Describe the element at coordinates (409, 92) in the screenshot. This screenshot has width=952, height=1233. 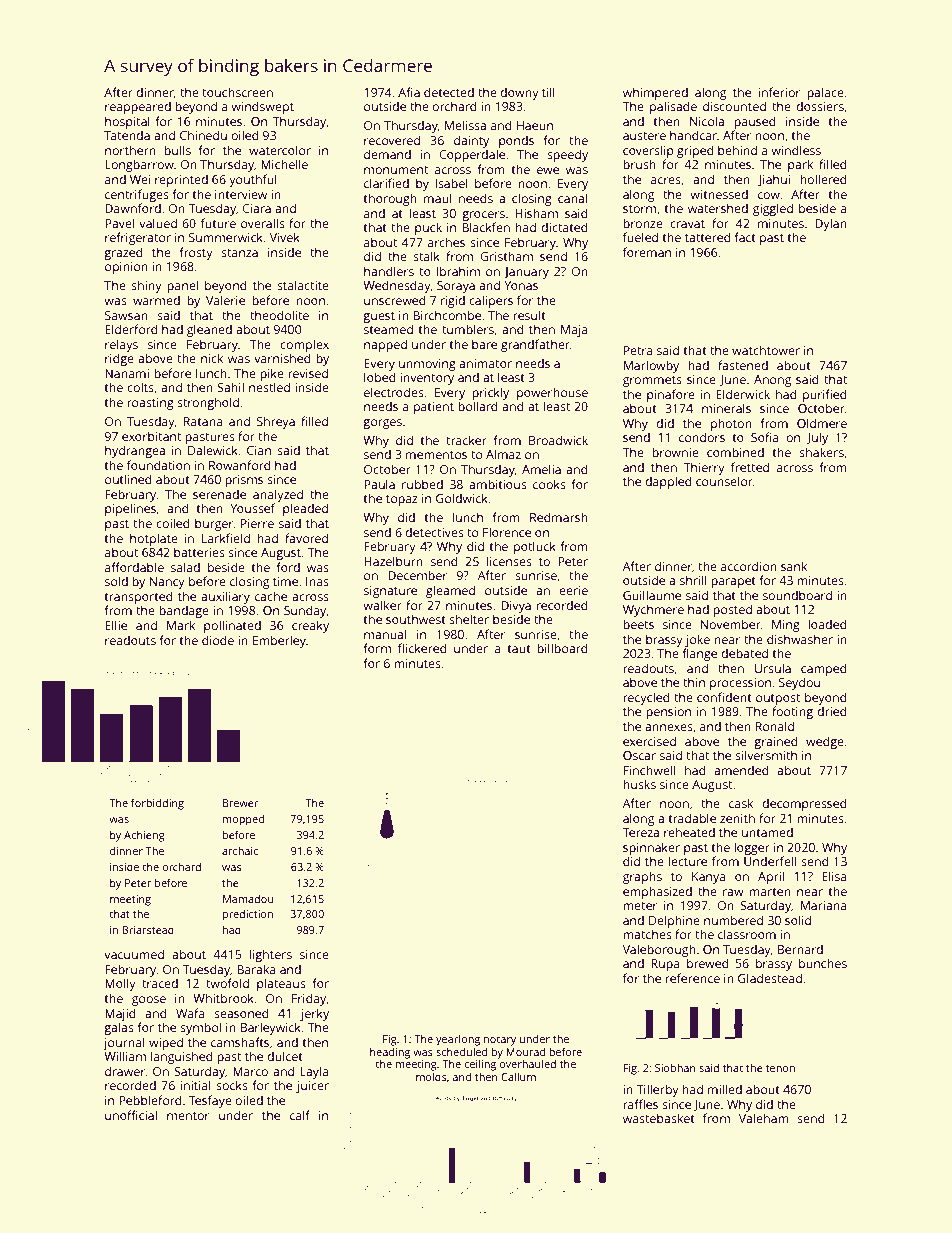
I see `Afia` at that location.
